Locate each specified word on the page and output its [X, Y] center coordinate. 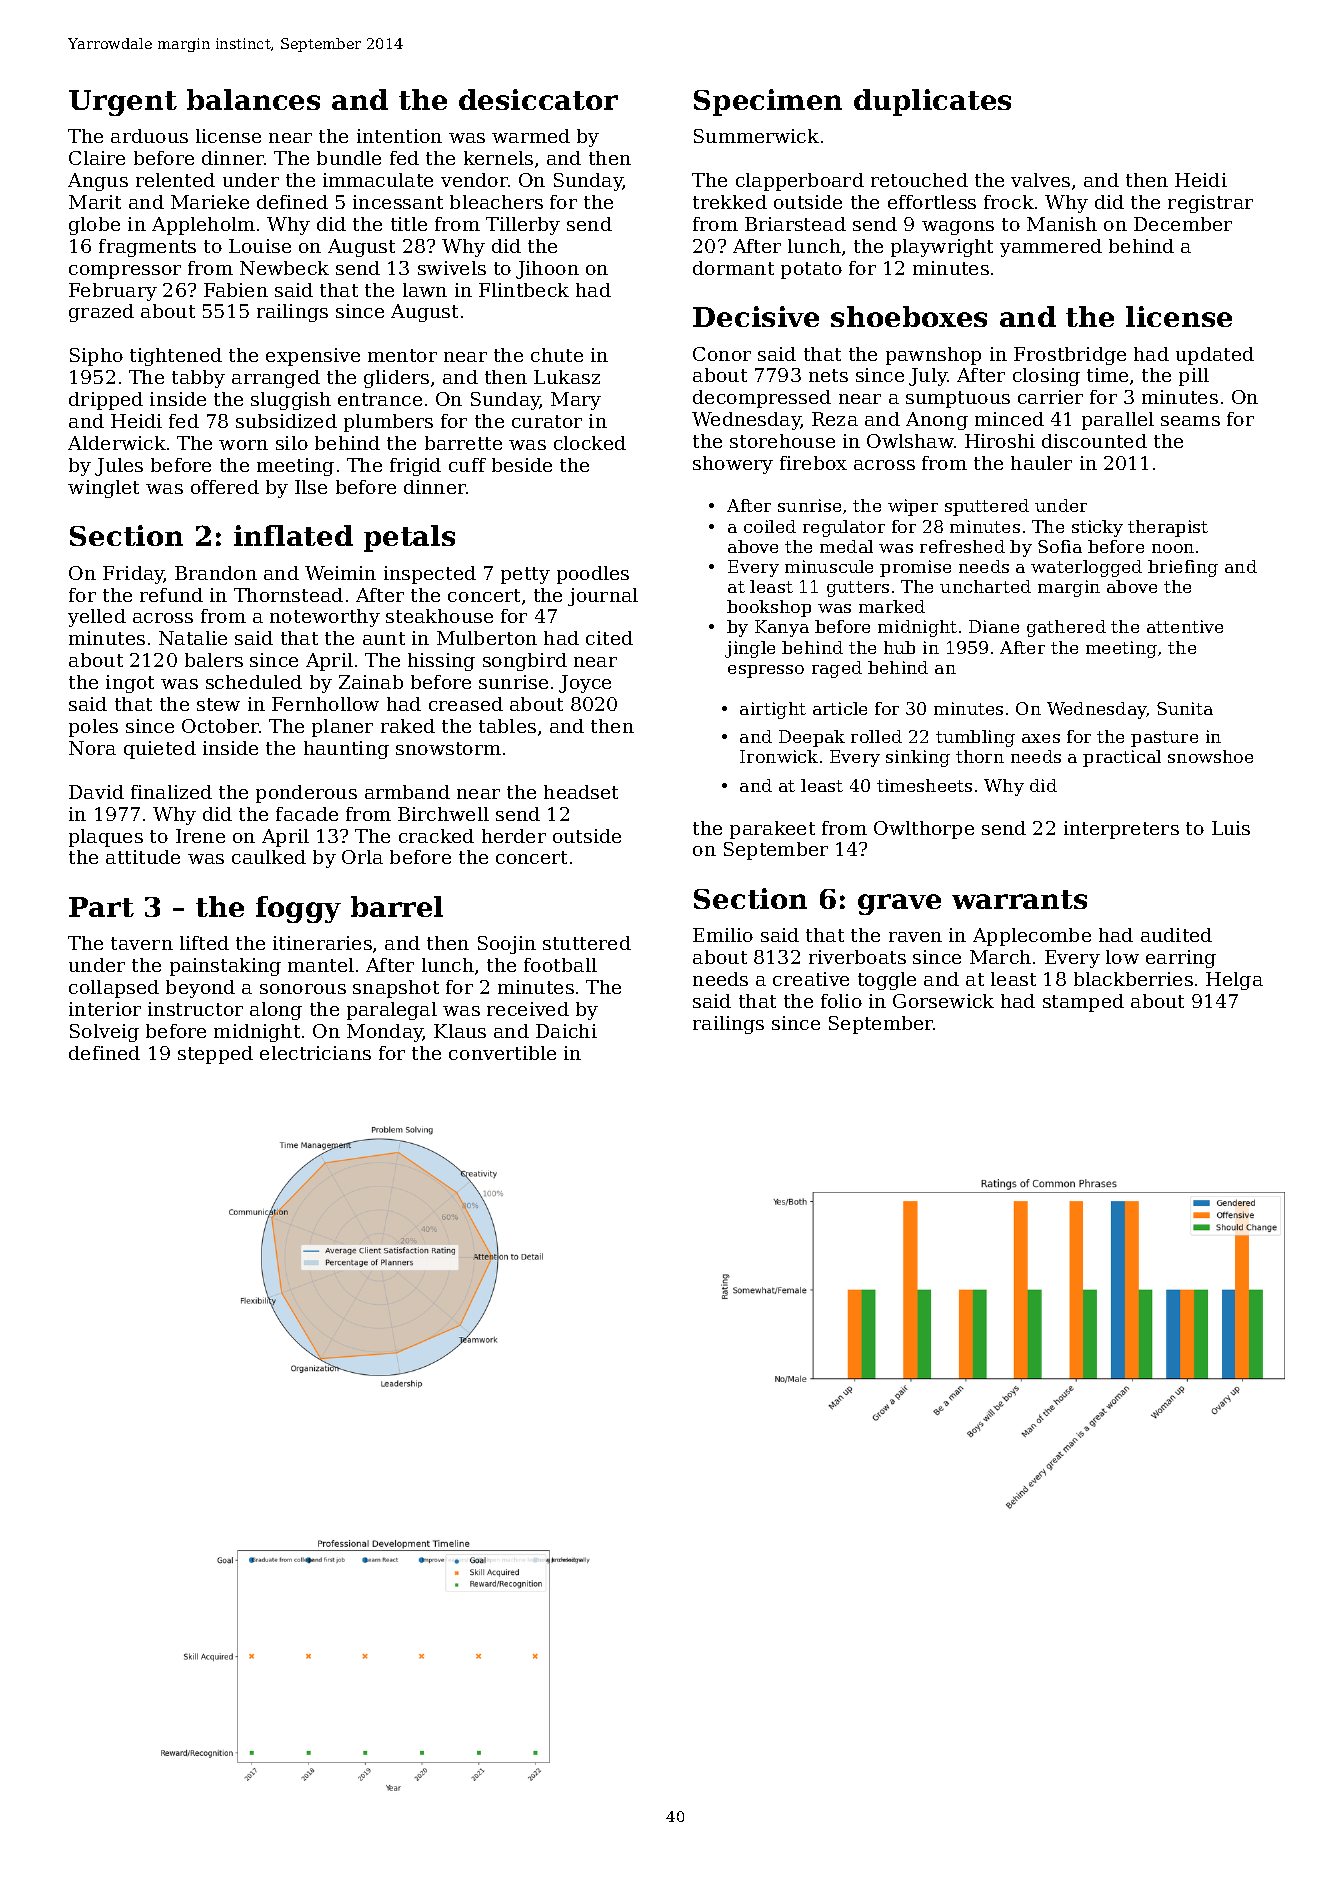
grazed [101, 313]
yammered [1051, 248]
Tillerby [523, 226]
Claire [97, 158]
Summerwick [756, 136]
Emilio [723, 935]
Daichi [566, 1031]
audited [1176, 935]
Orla [362, 857]
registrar [1210, 204]
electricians [315, 1053]
